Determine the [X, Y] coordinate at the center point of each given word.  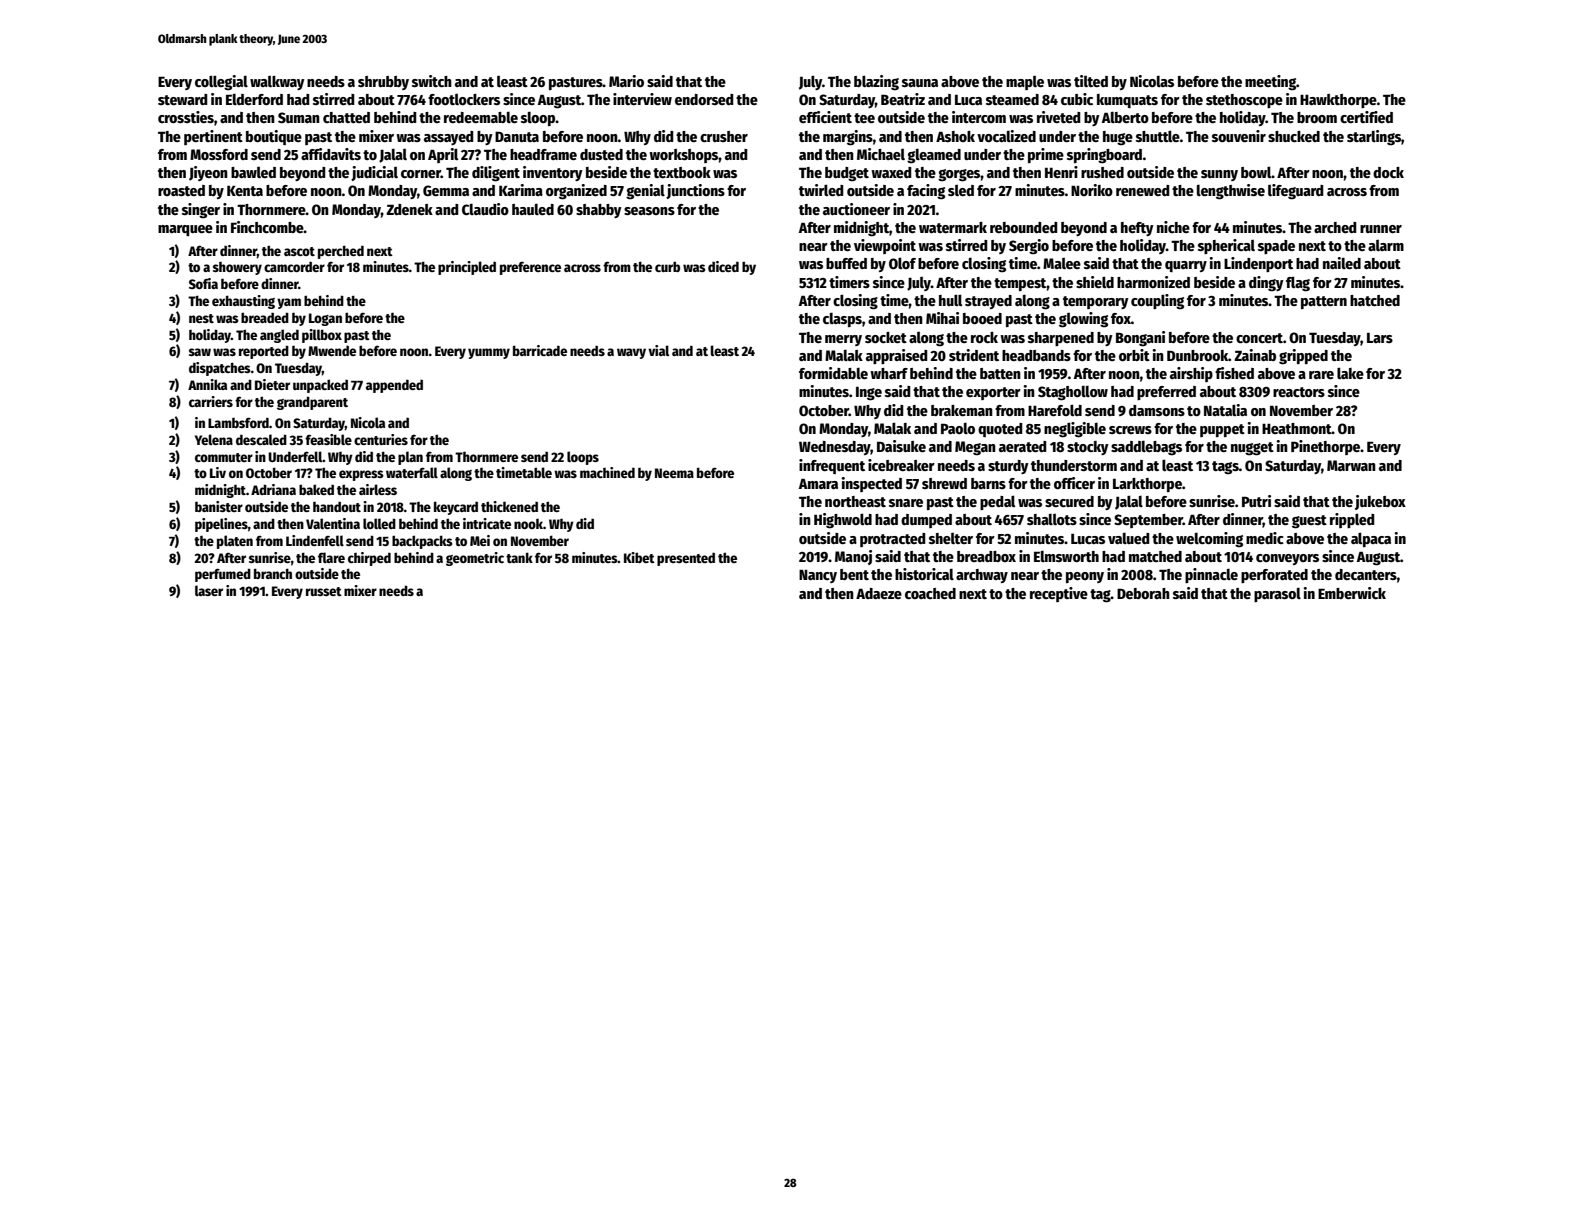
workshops [683, 156]
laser [209, 590]
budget [847, 174]
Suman [299, 117]
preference [530, 268]
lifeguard [1296, 192]
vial [658, 350]
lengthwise [1231, 192]
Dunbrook [1197, 355]
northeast [855, 501]
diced [723, 266]
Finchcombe [267, 227]
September [1148, 521]
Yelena [214, 439]
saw [200, 352]
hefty [1137, 229]
